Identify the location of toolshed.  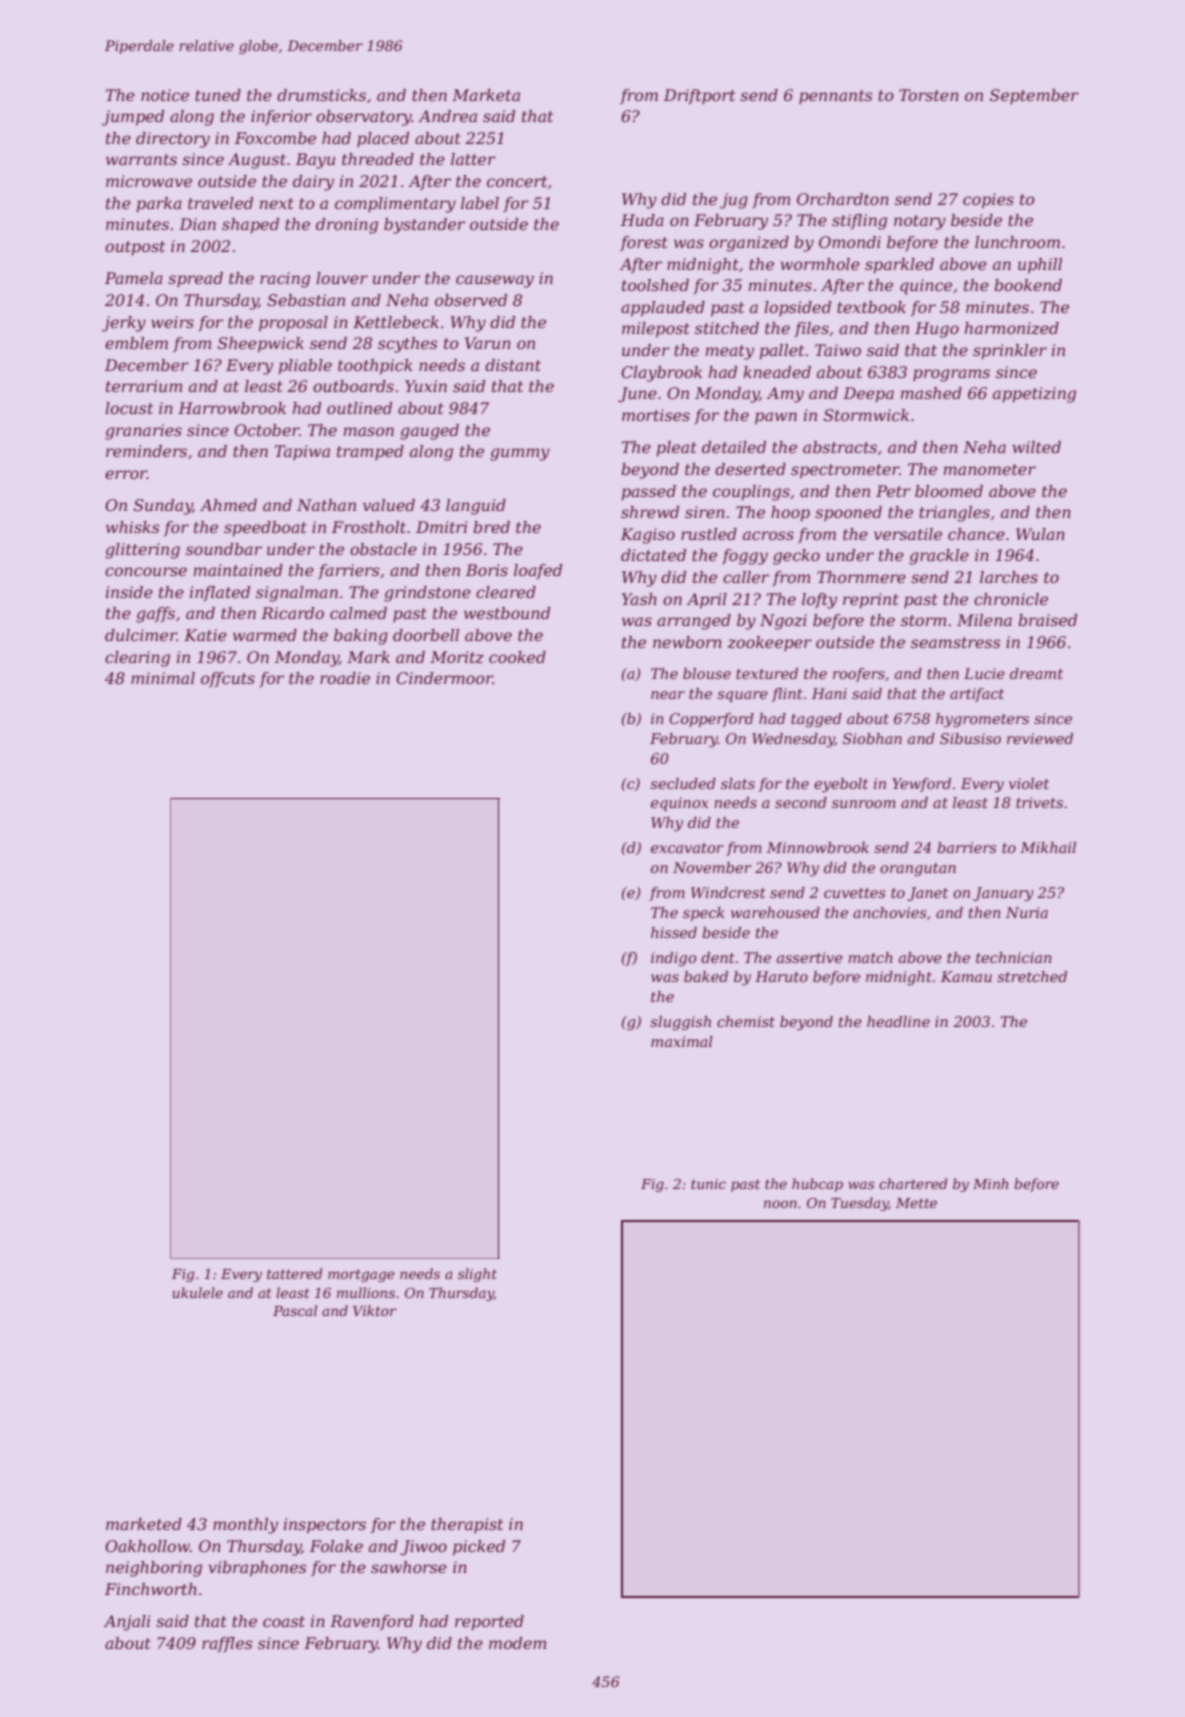
(655, 285).
